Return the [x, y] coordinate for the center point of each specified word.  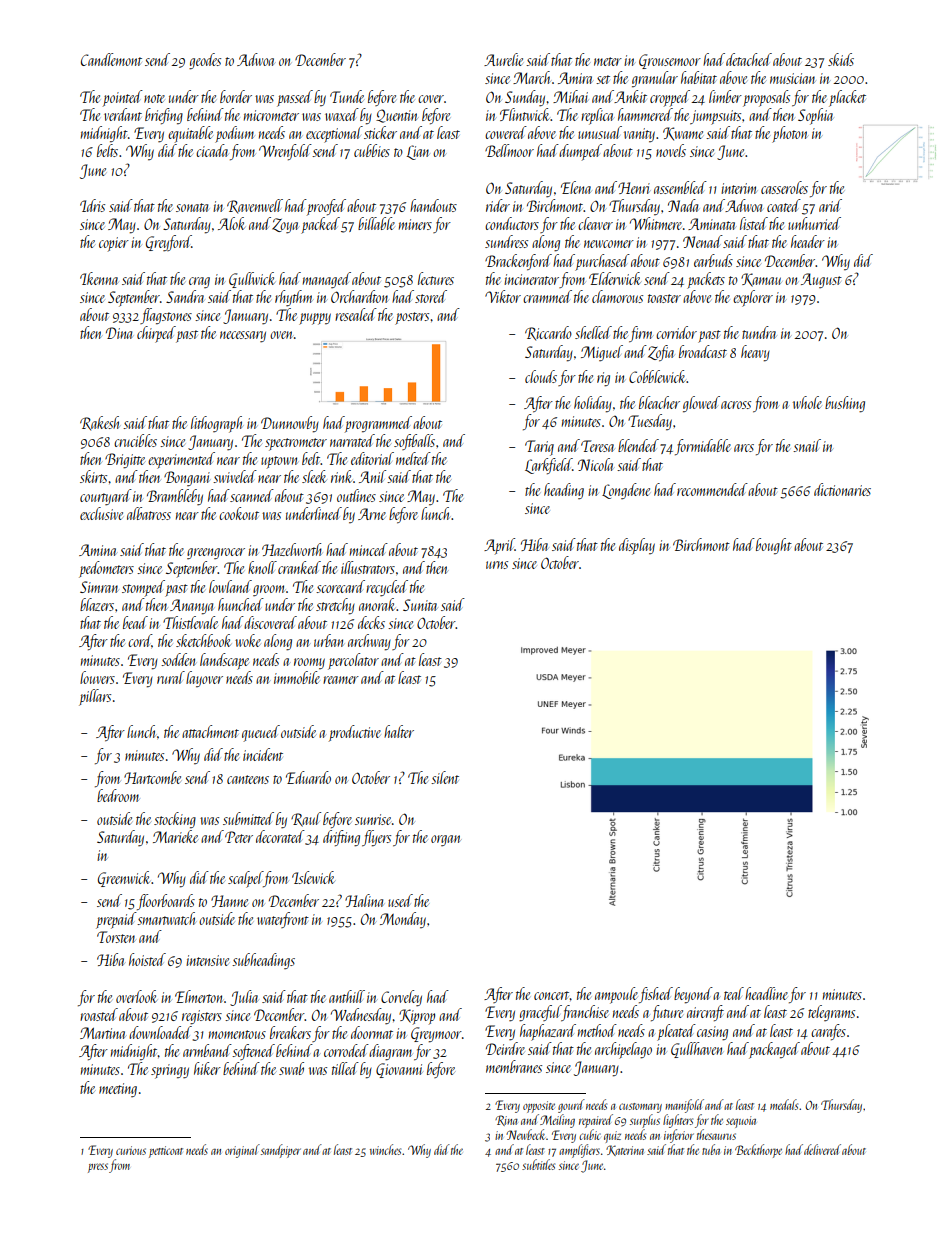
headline [766, 993]
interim [738, 188]
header [808, 241]
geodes [205, 61]
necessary [243, 337]
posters [412, 318]
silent [445, 777]
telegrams [831, 1013]
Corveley [401, 998]
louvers [97, 677]
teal [734, 993]
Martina [103, 1033]
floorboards [166, 902]
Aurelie [503, 59]
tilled [345, 1068]
